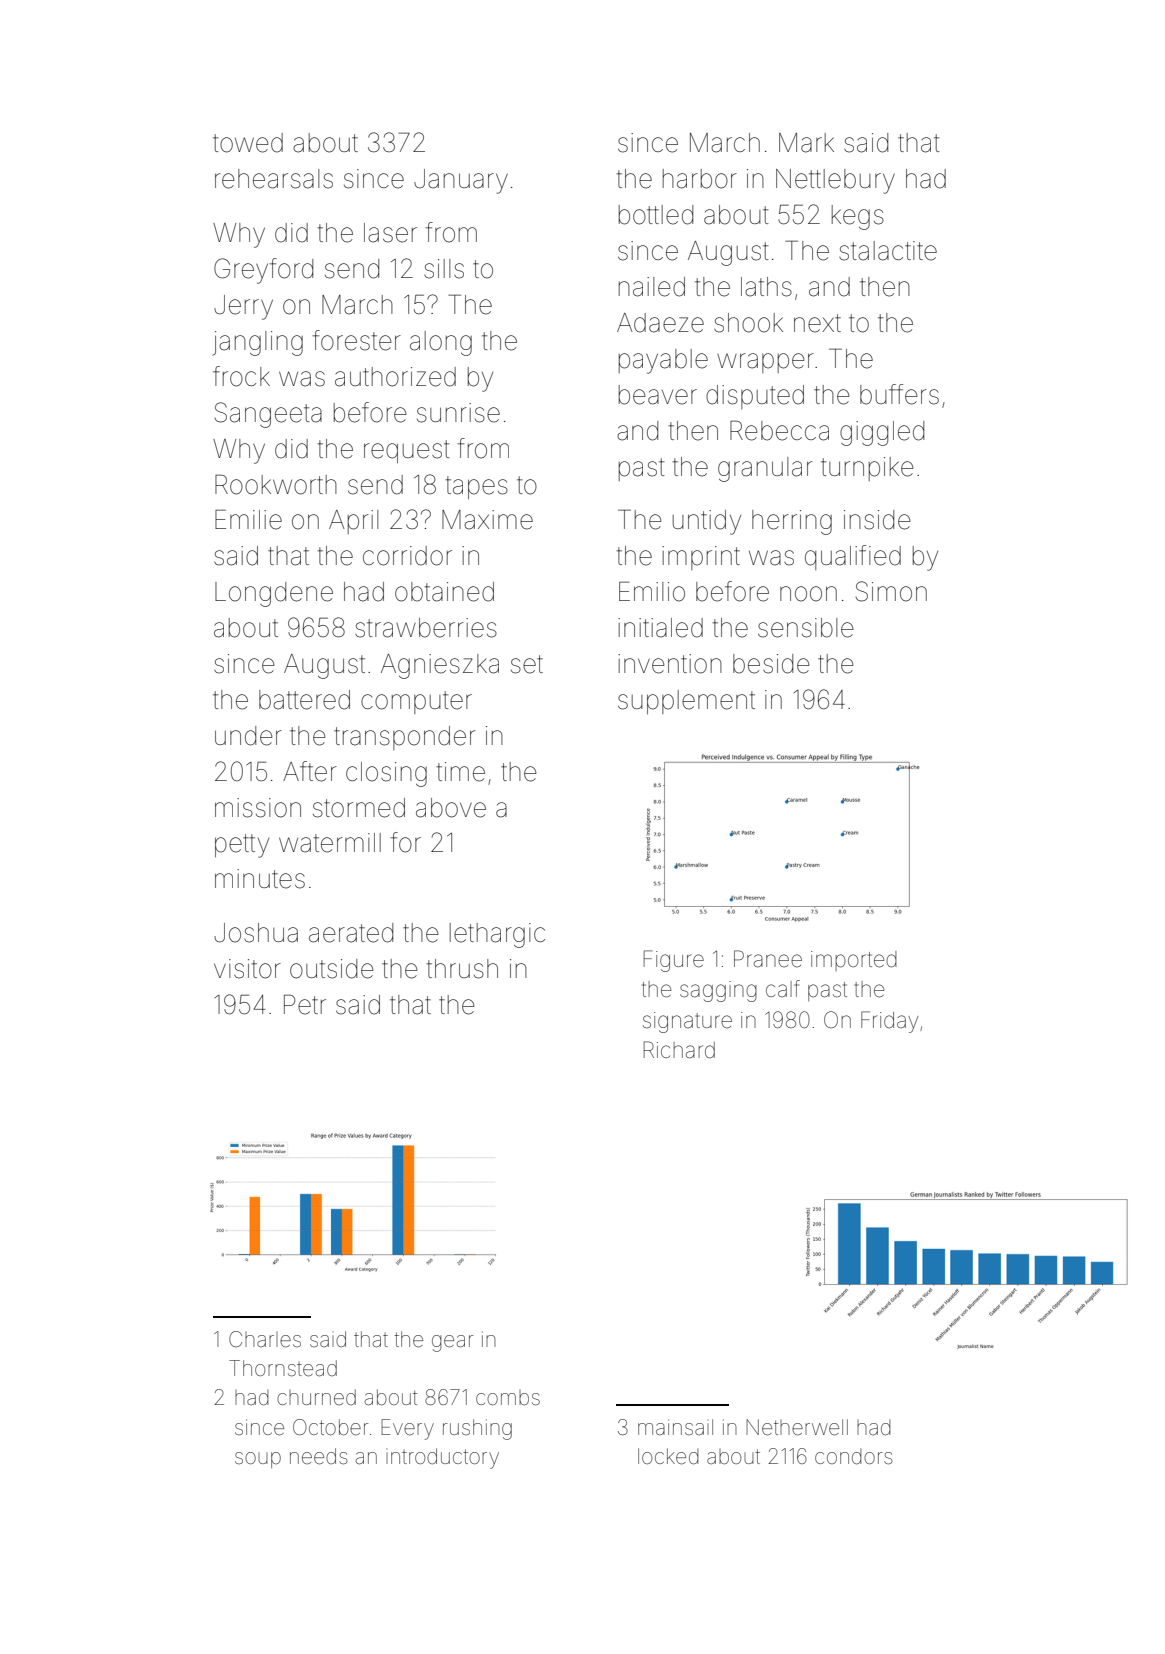 Image resolution: width=1165 pixels, height=1654 pixels. Describe the element at coordinates (248, 143) in the document. I see `towed` at that location.
